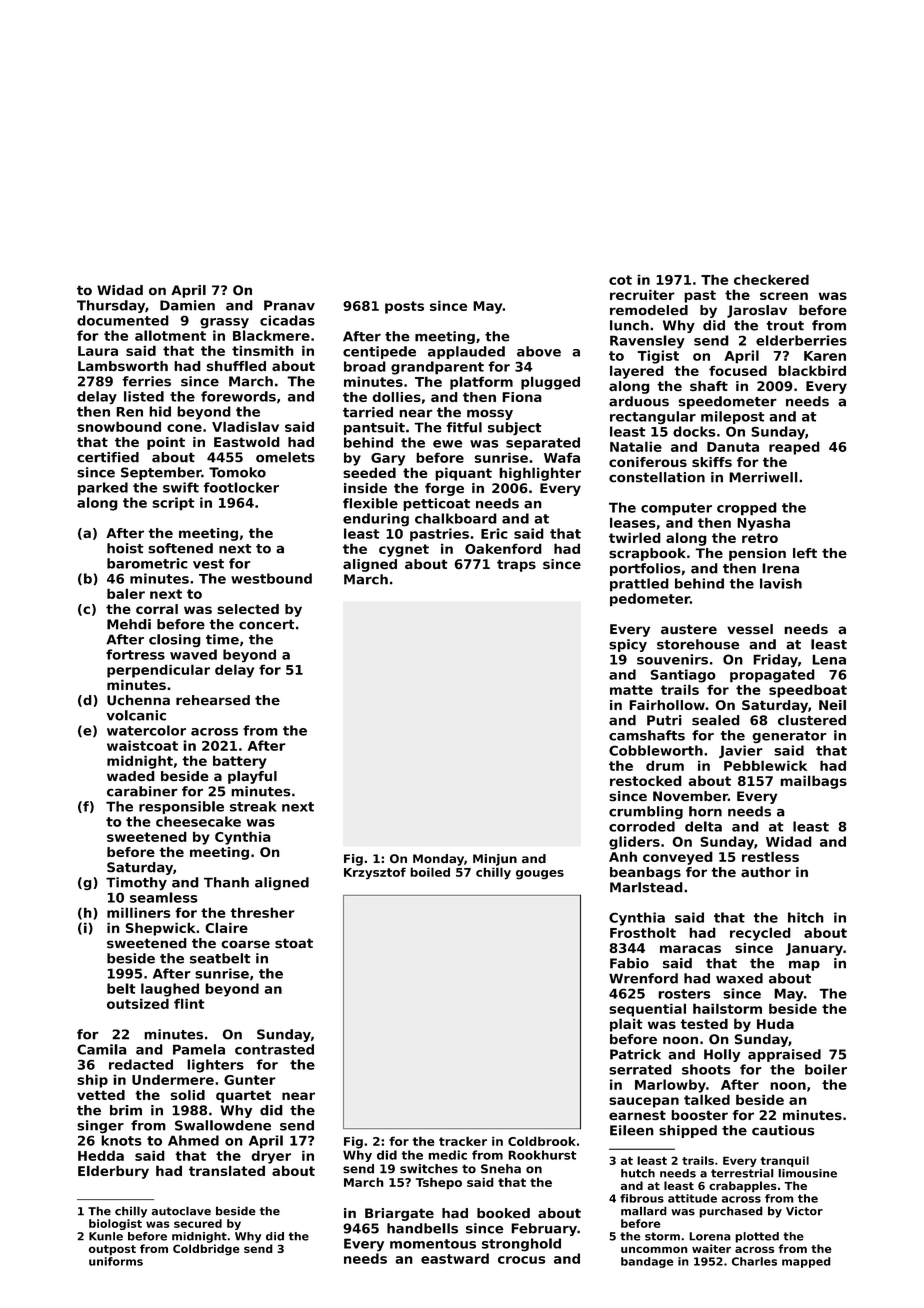  I want to click on thresher, so click(262, 912).
